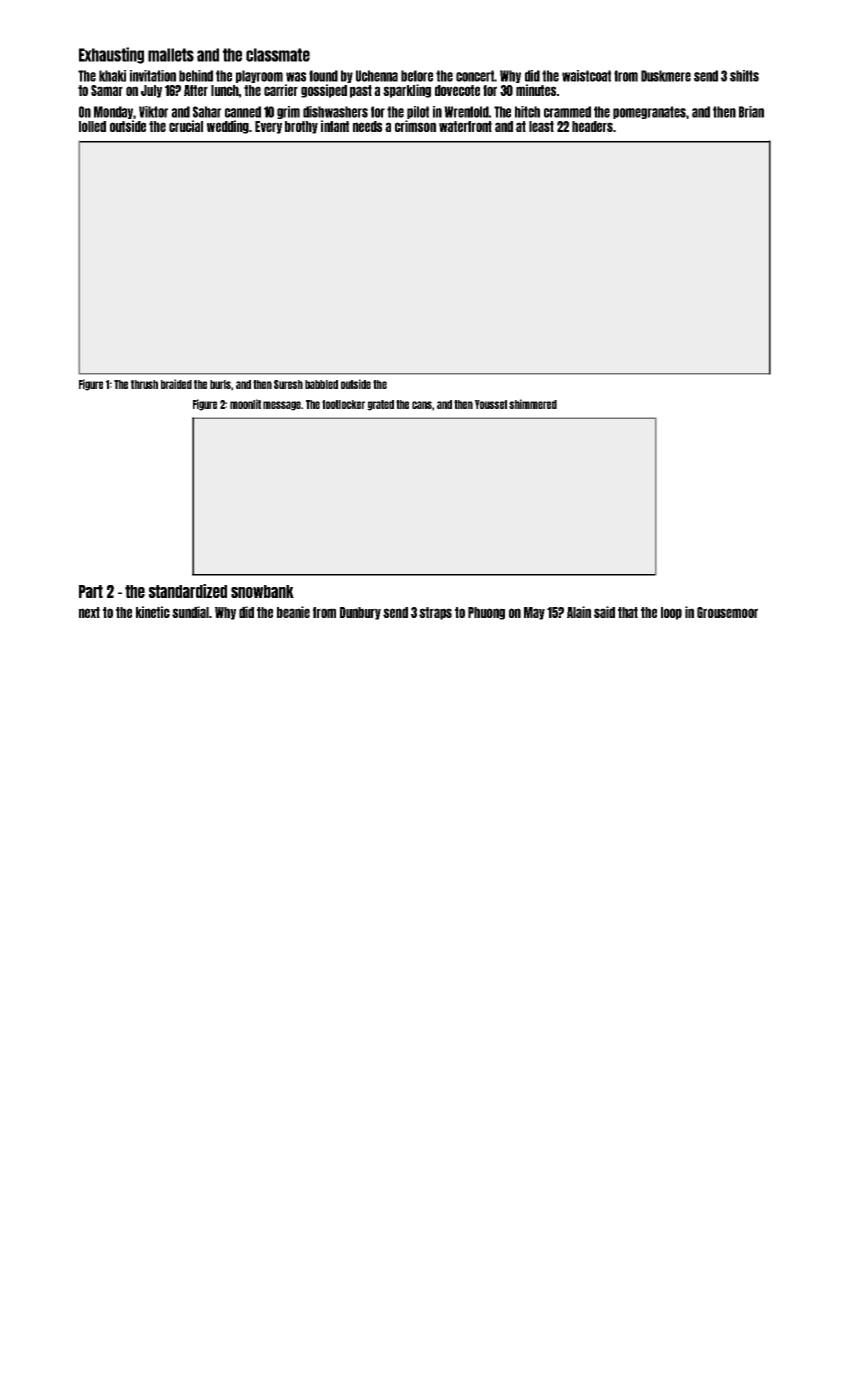 The height and width of the screenshot is (1400, 849). Describe the element at coordinates (111, 55) in the screenshot. I see `Exhausting` at that location.
